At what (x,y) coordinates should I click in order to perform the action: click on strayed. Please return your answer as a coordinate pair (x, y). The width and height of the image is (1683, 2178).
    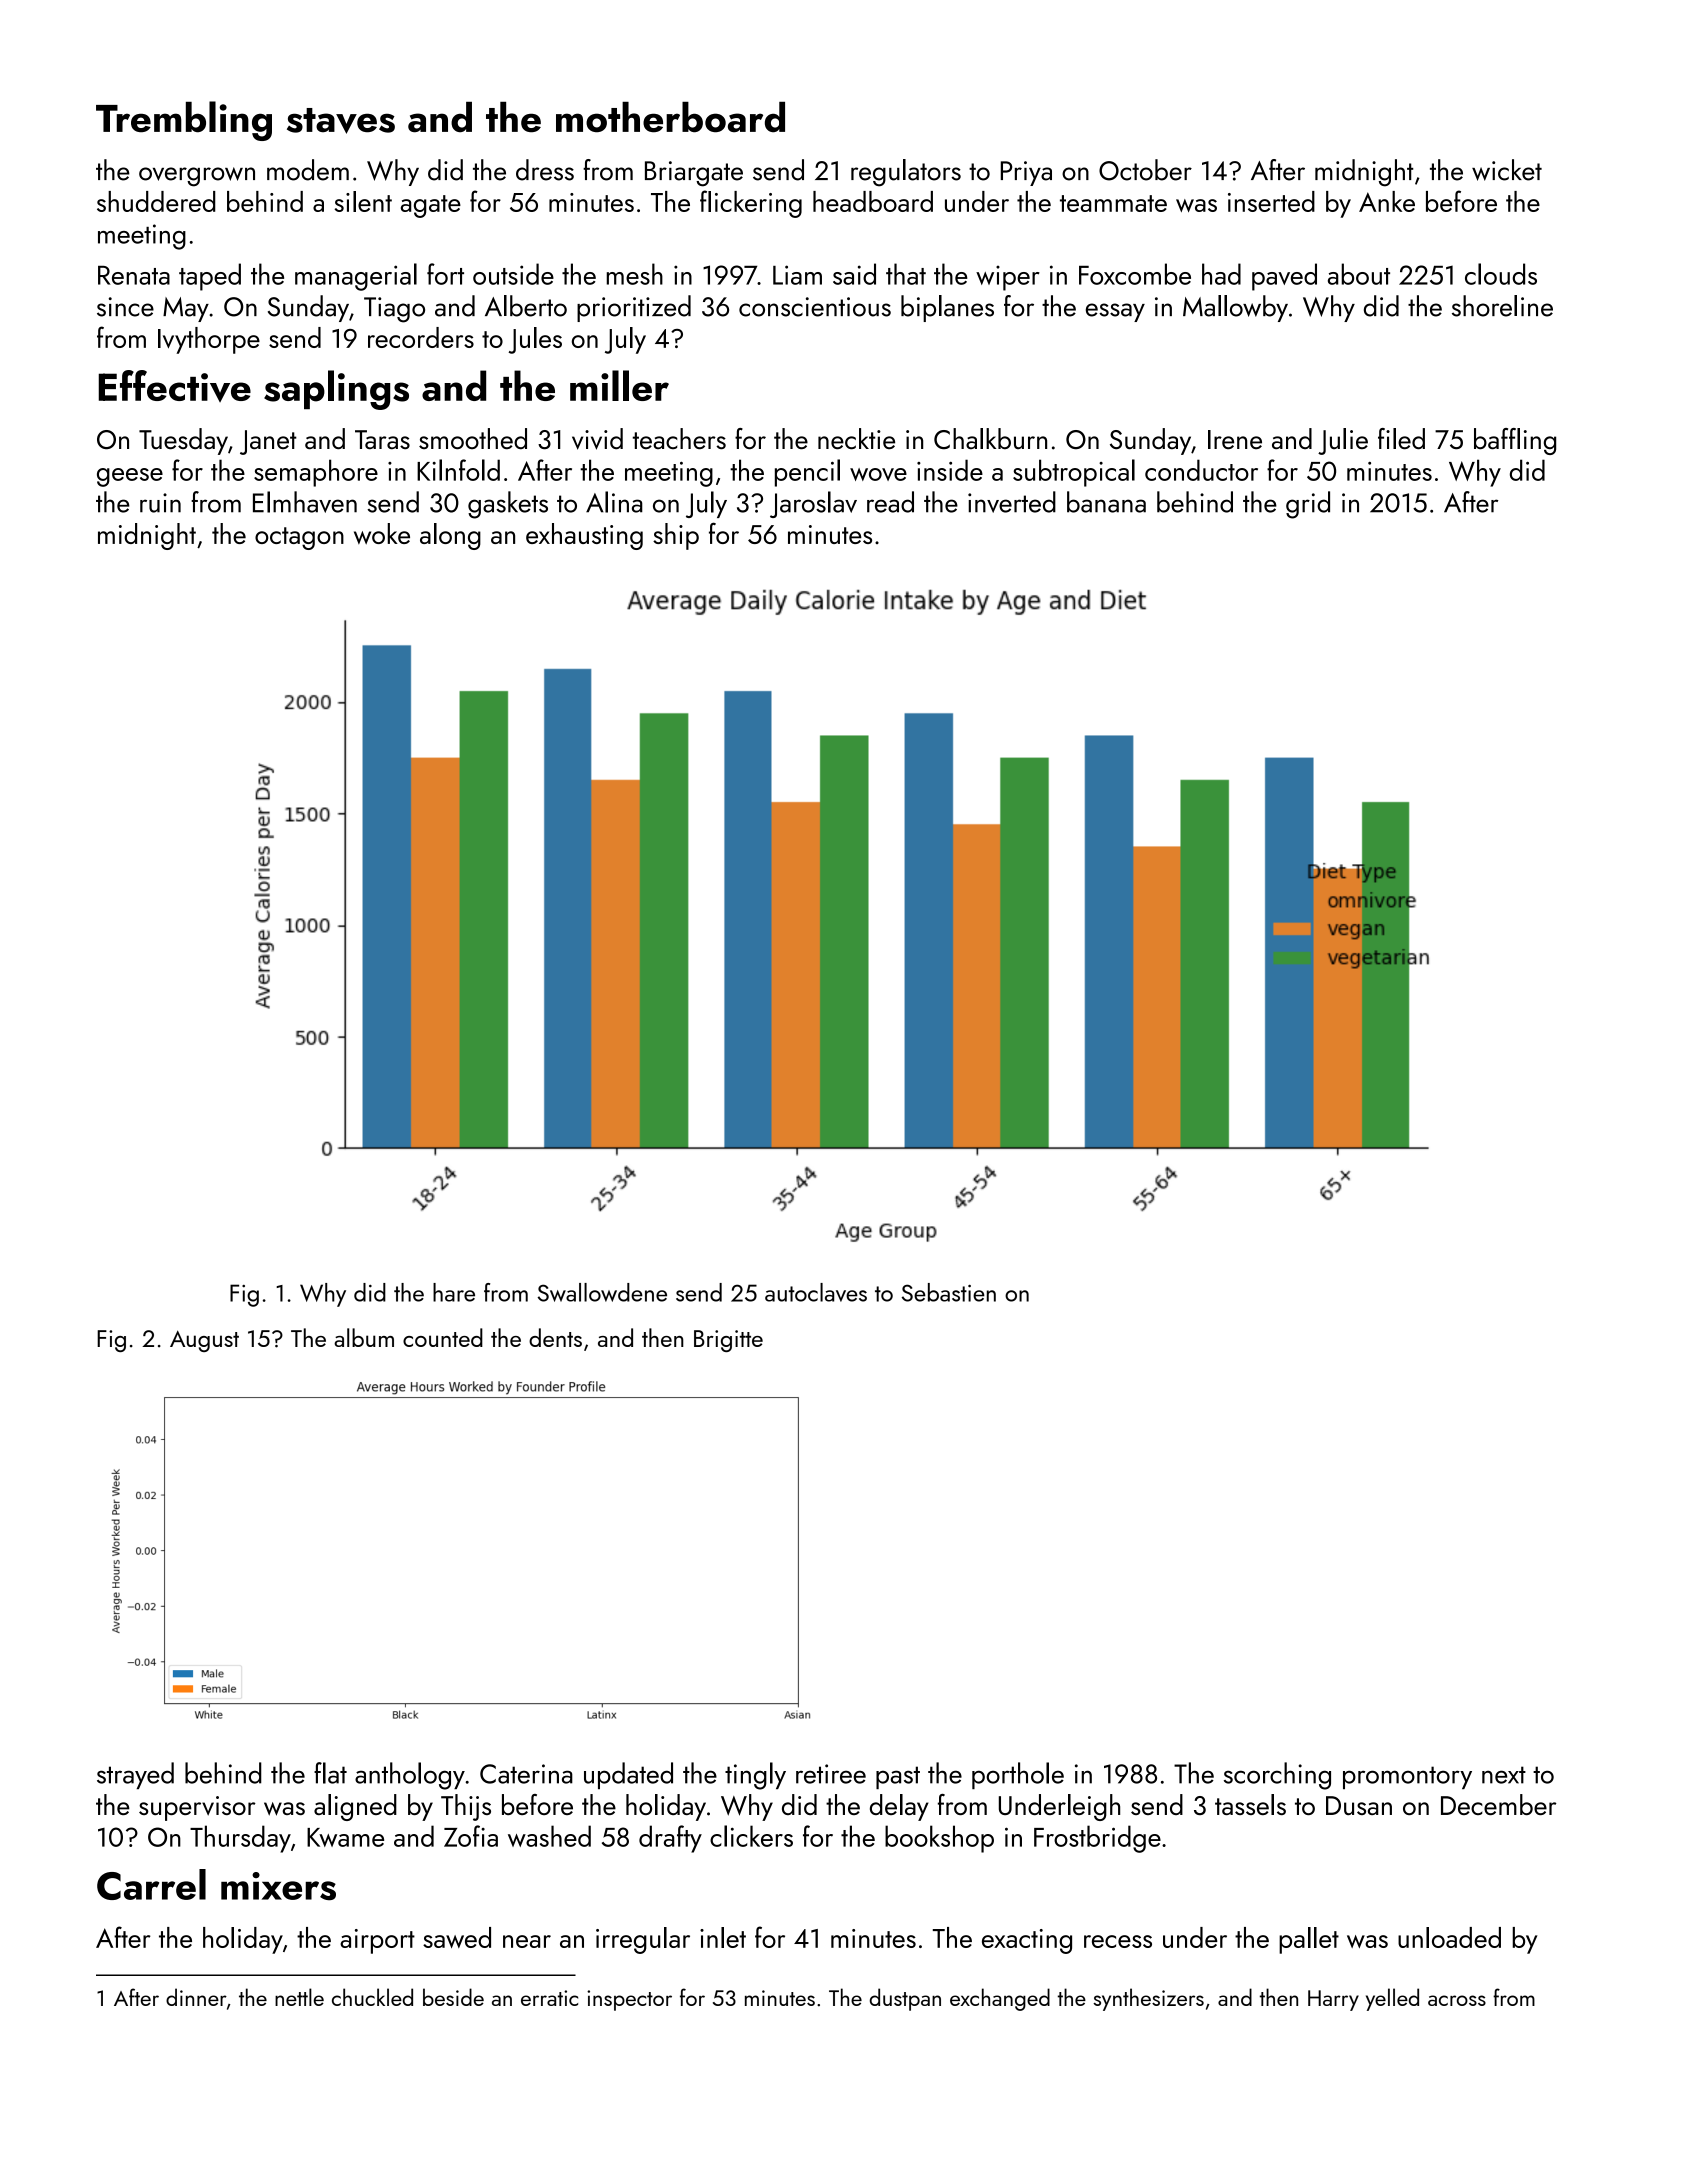
    Looking at the image, I should click on (135, 1775).
